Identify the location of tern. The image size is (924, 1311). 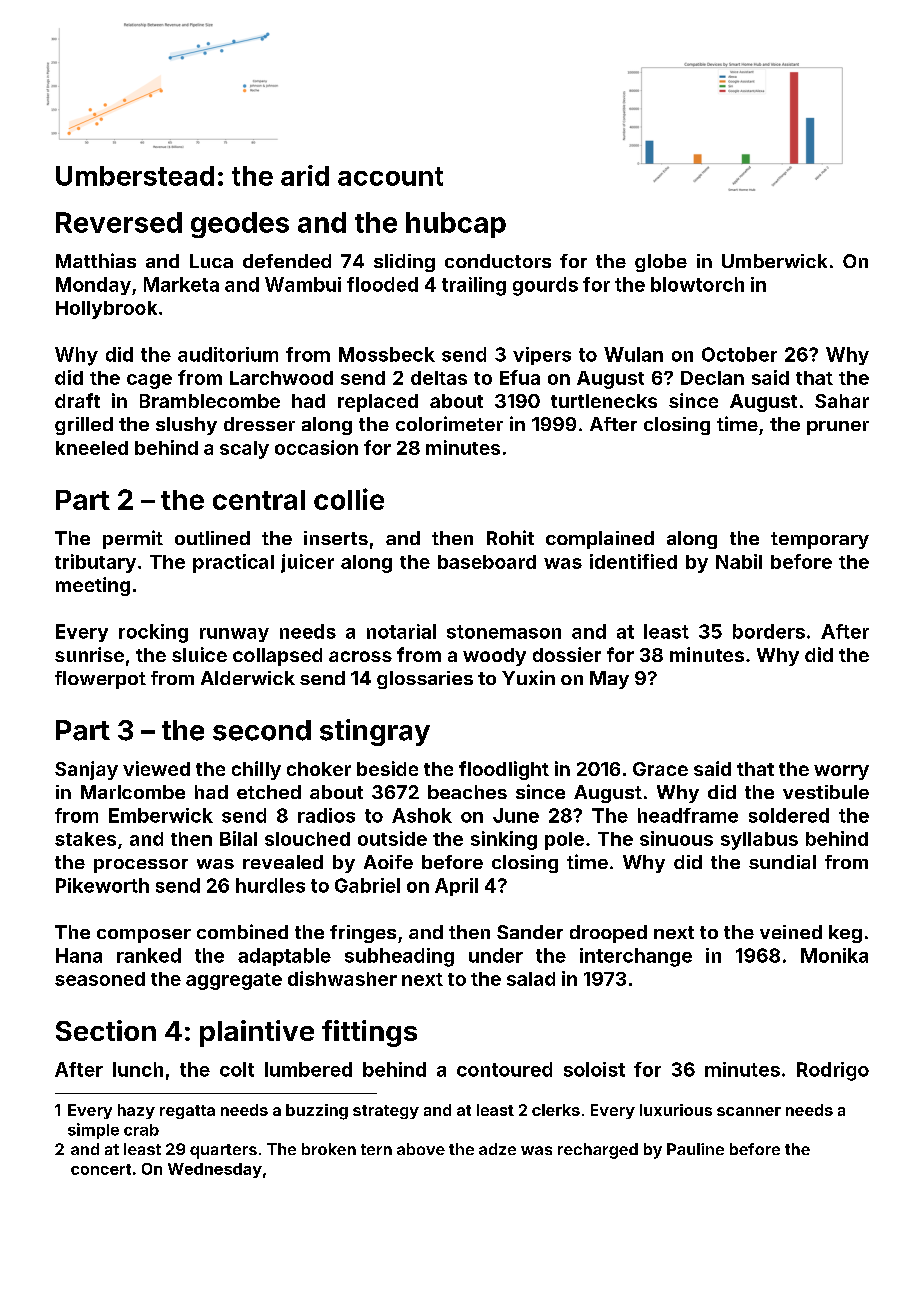
(376, 1149).
